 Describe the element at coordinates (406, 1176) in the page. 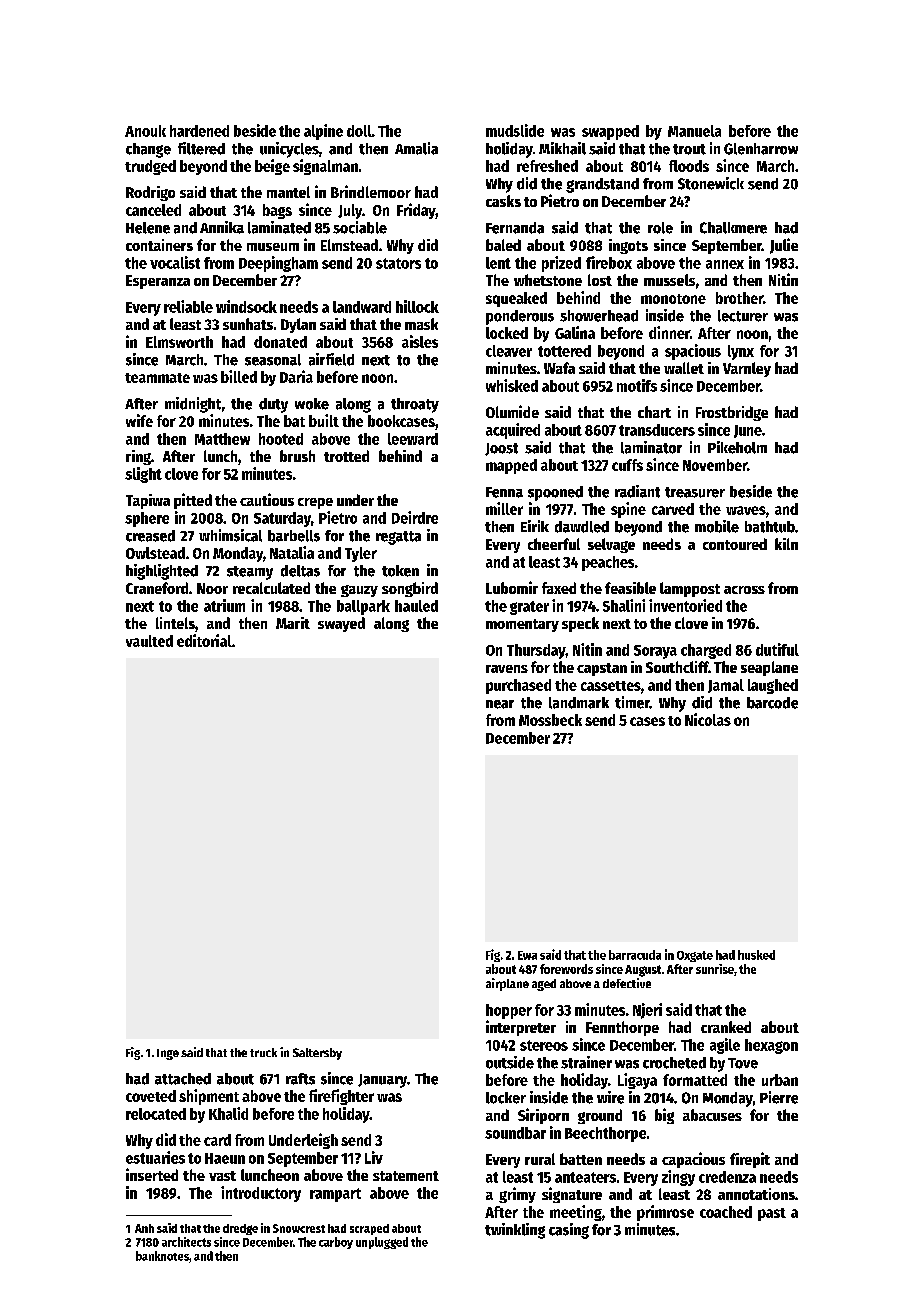

I see `statement` at that location.
